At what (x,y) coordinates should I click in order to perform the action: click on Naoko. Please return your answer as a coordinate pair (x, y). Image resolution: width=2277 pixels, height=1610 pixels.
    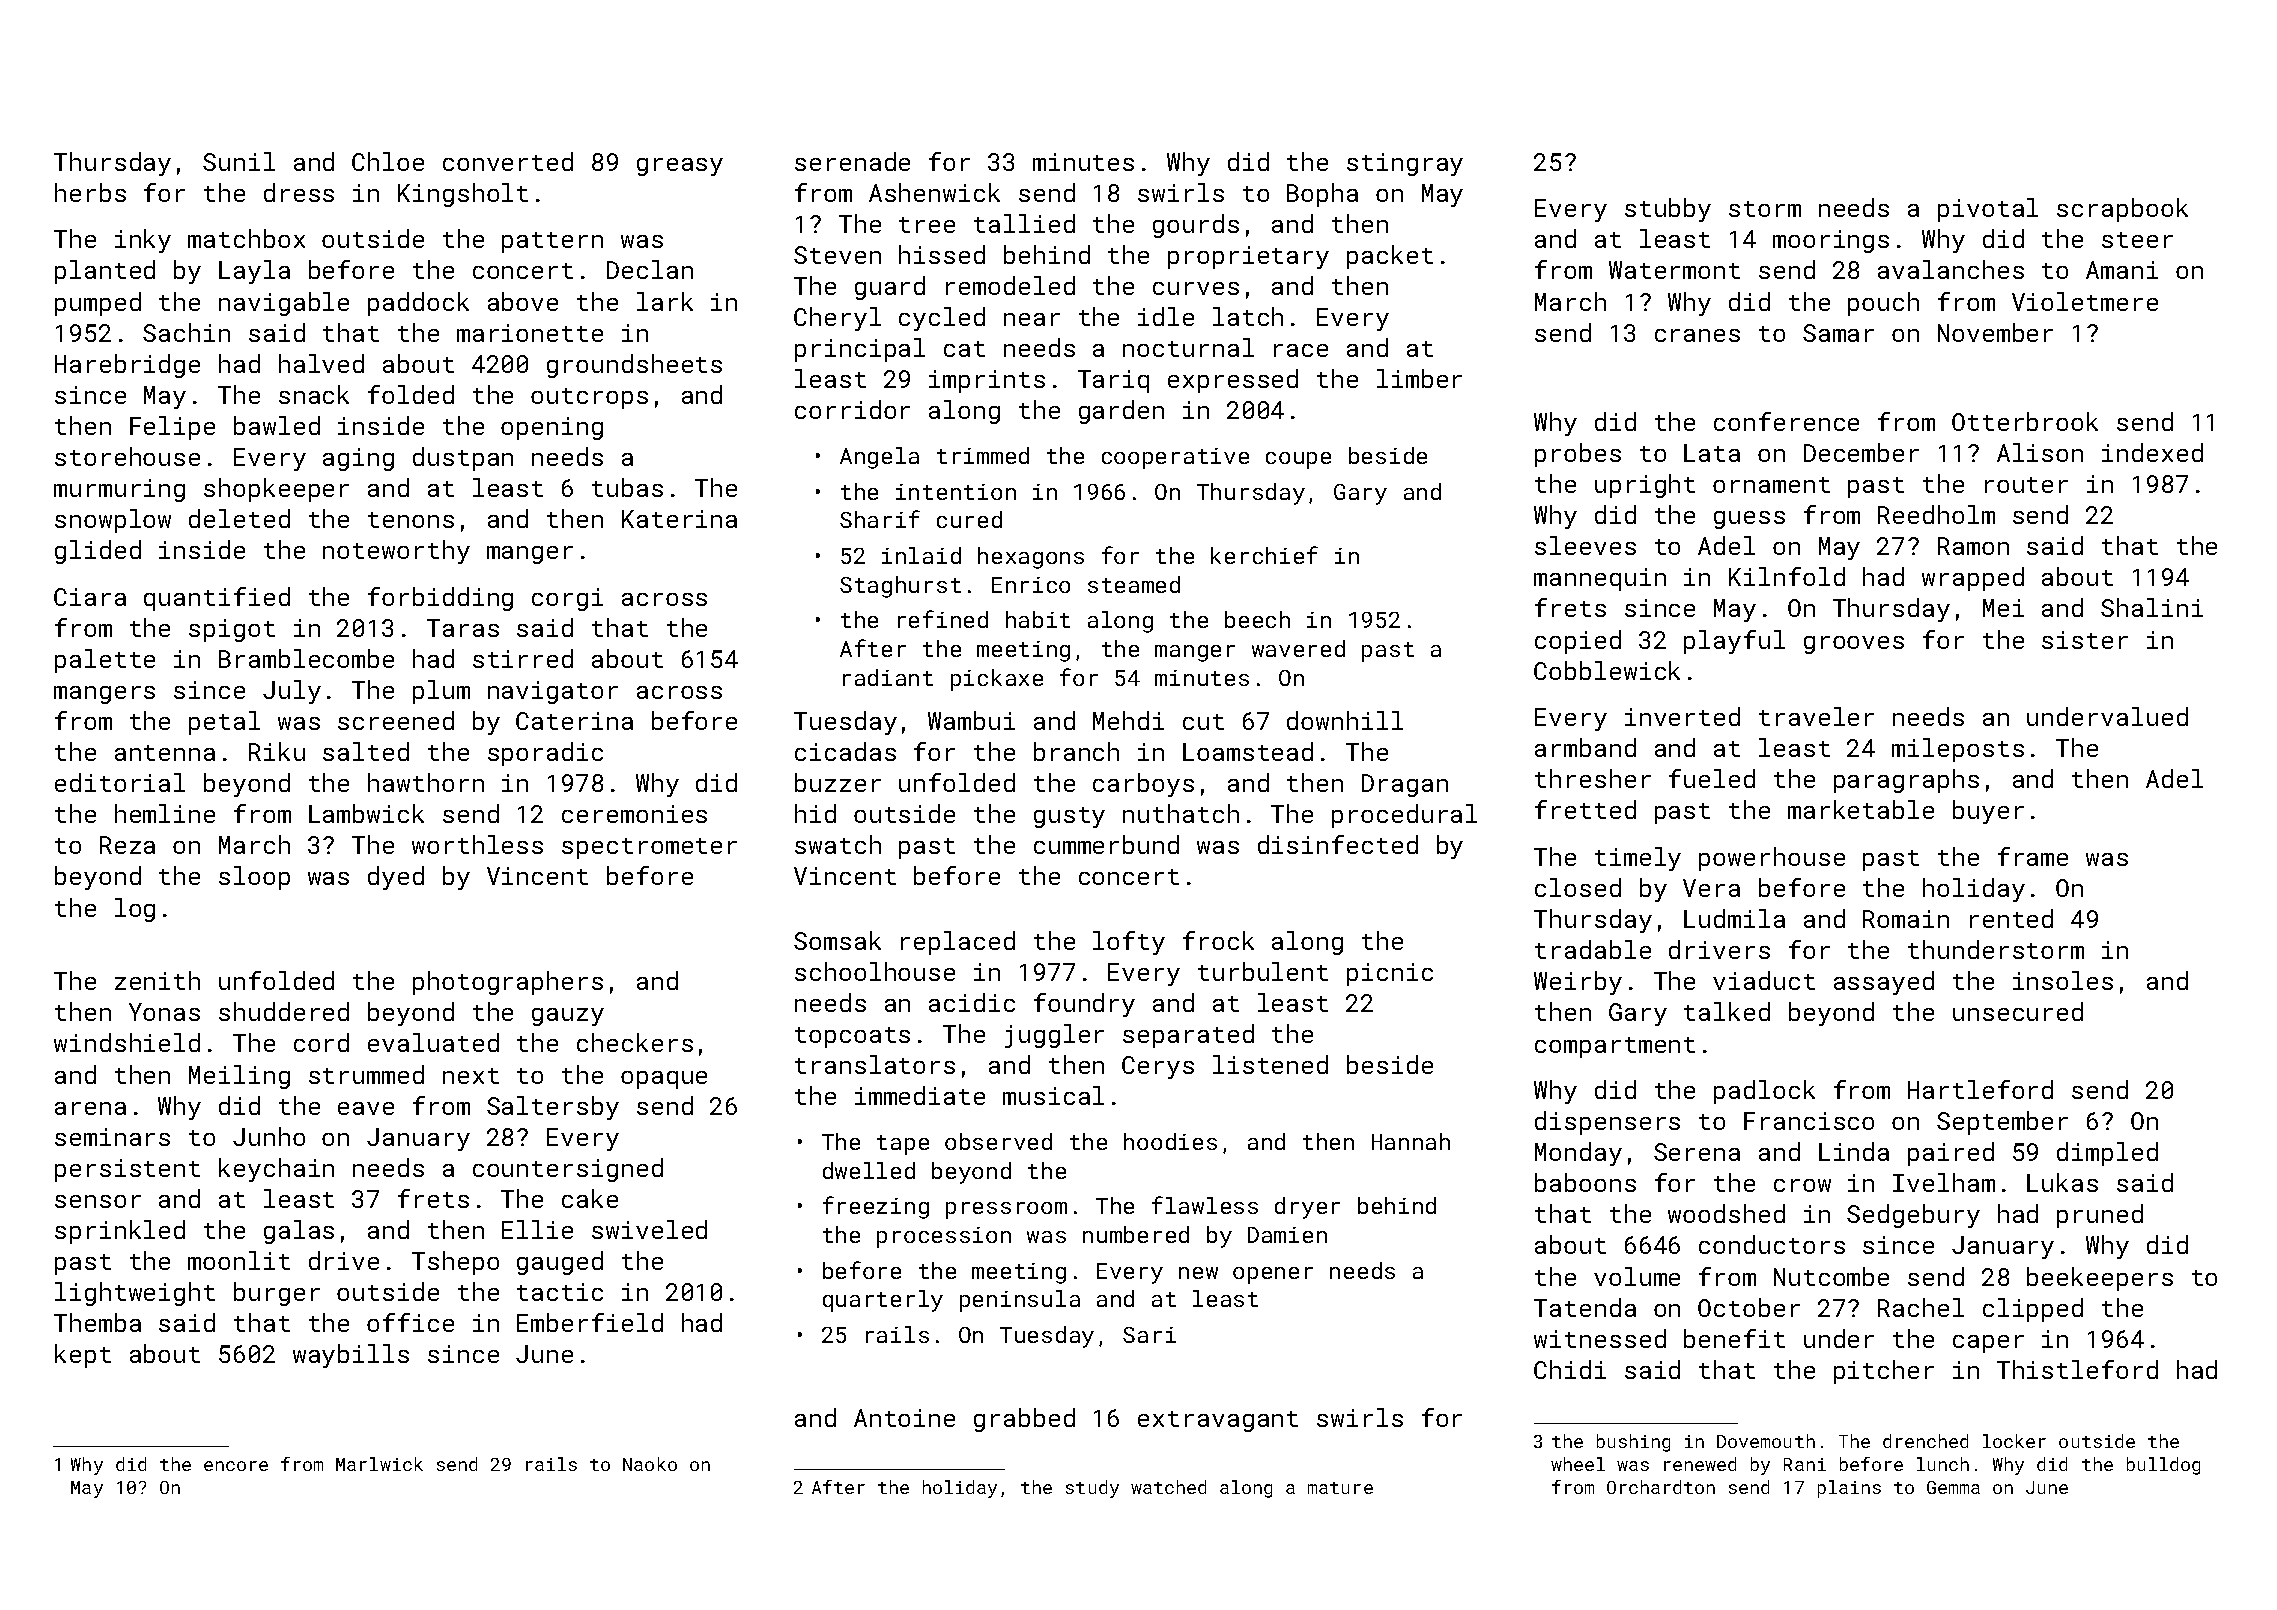
    Looking at the image, I should click on (650, 1464).
